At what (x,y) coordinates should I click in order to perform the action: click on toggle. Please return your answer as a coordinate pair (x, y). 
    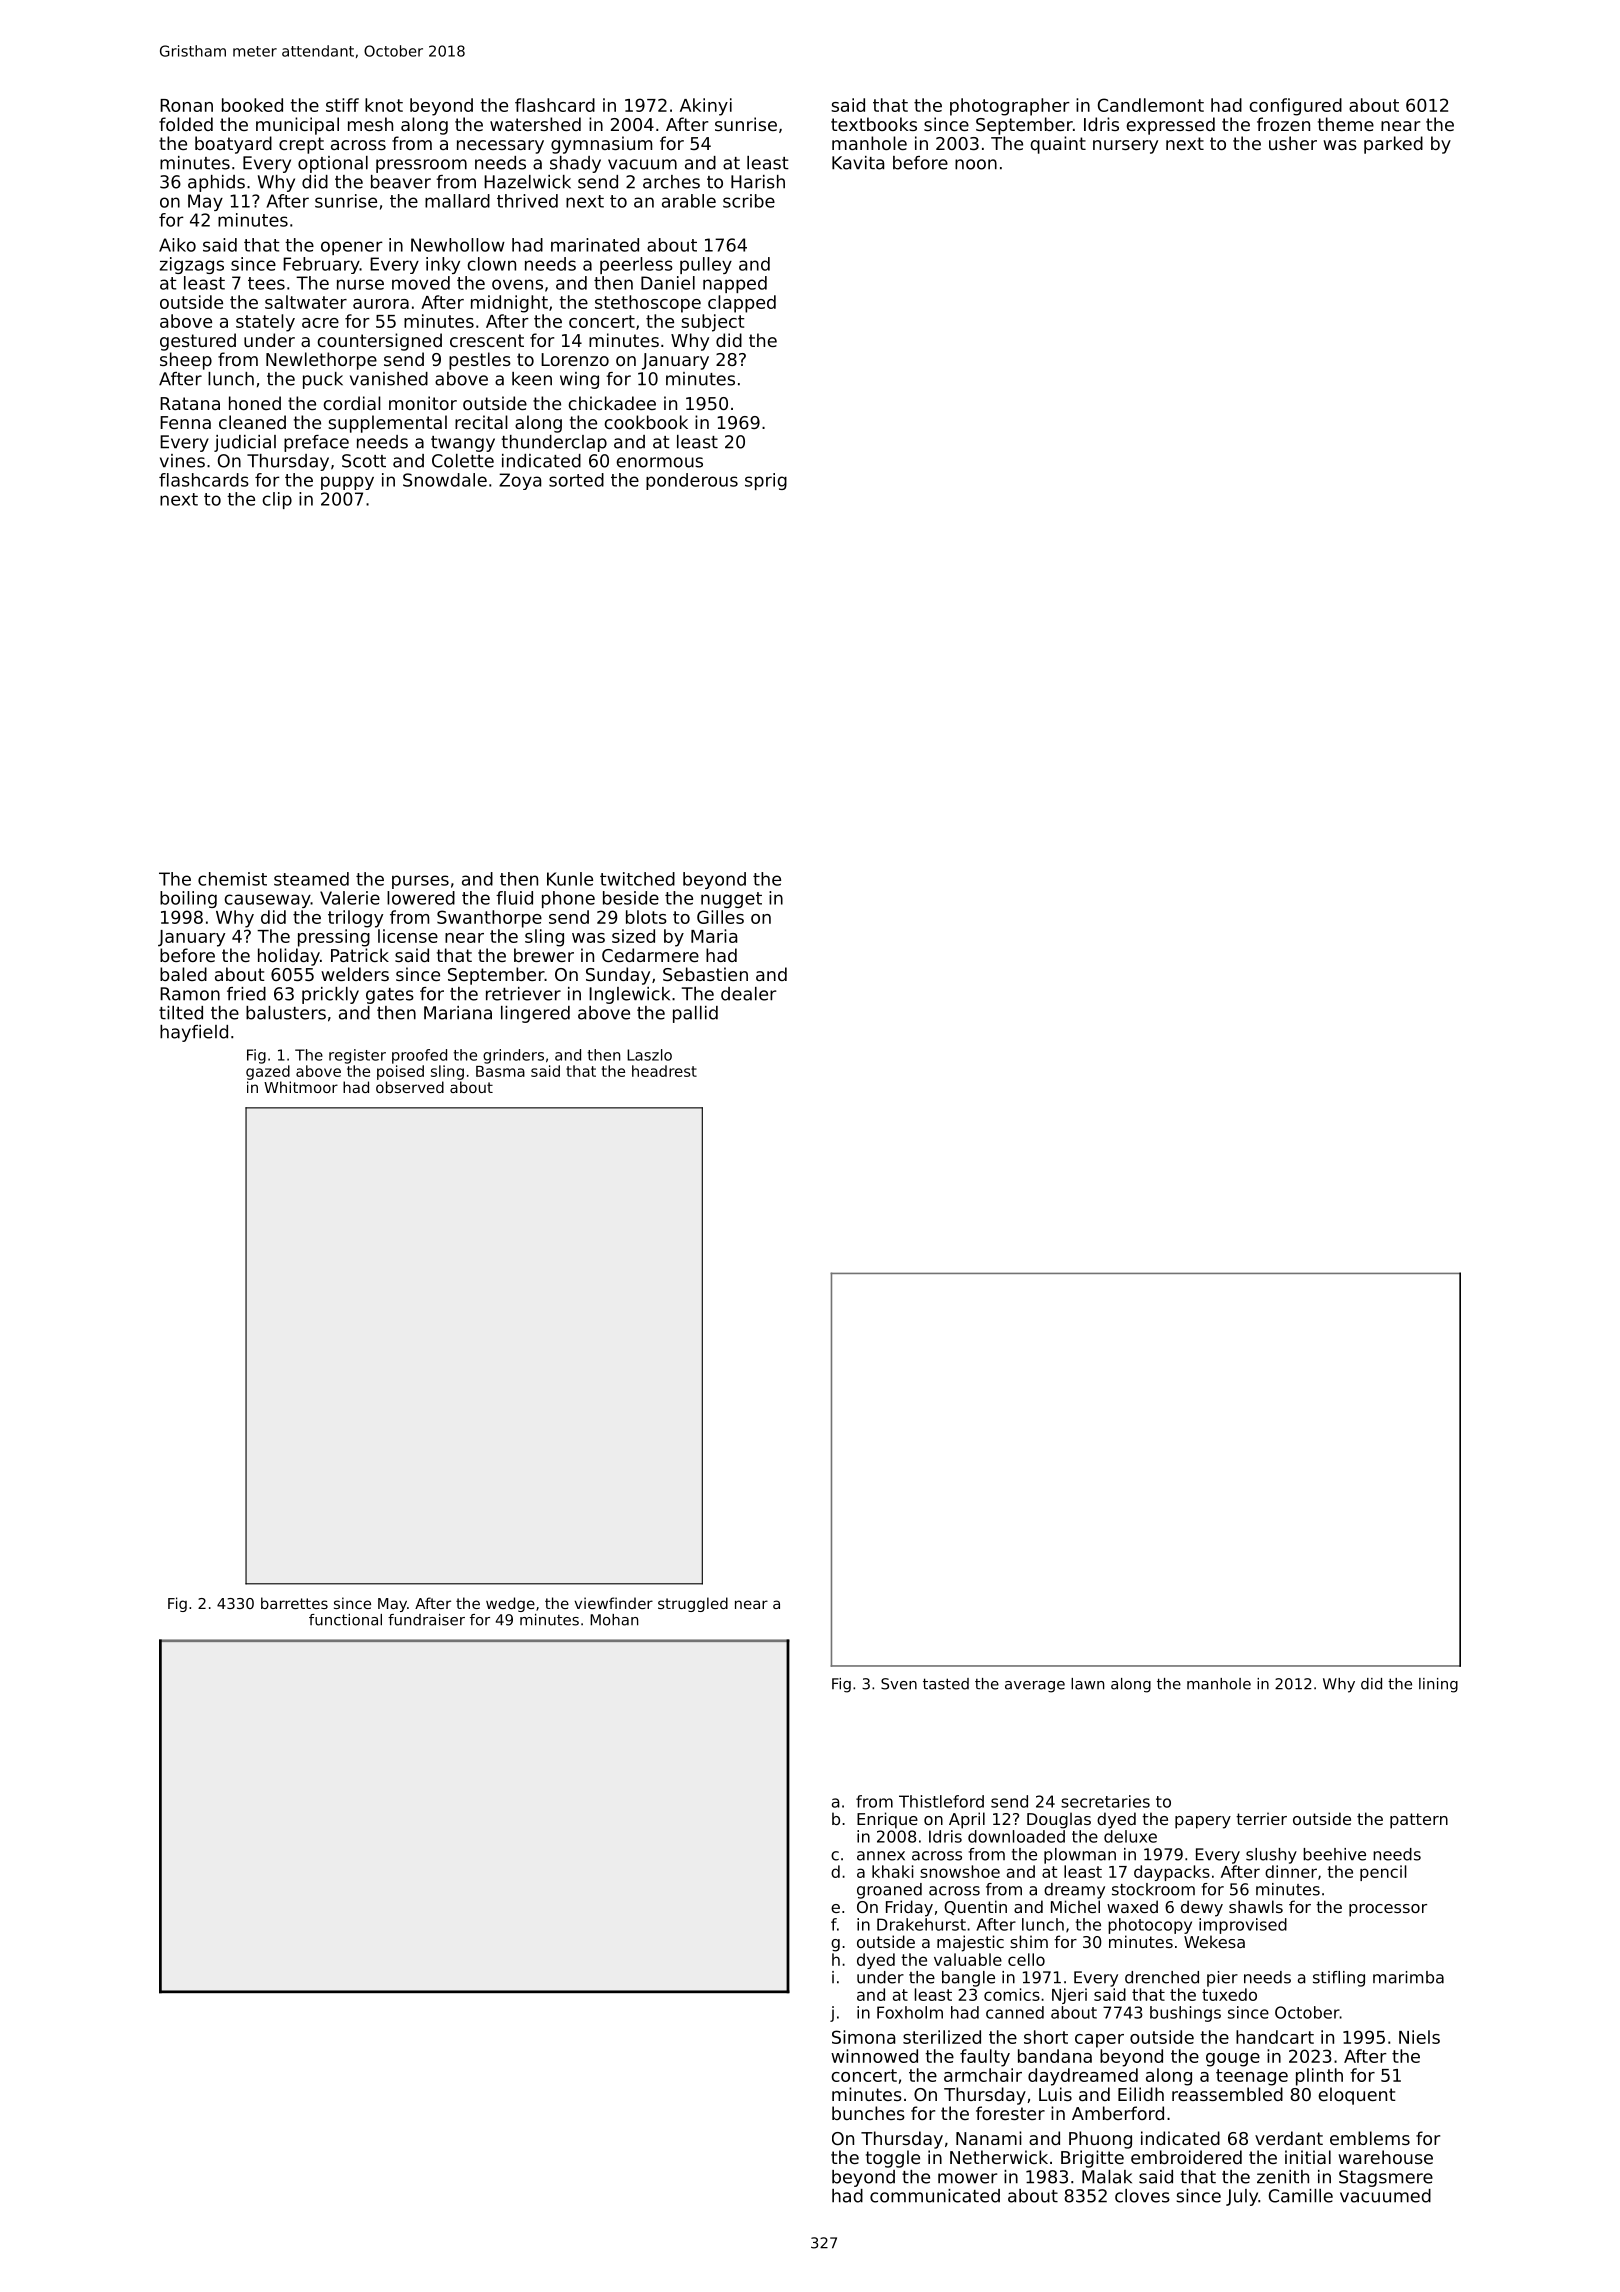
    Looking at the image, I should click on (893, 2159).
